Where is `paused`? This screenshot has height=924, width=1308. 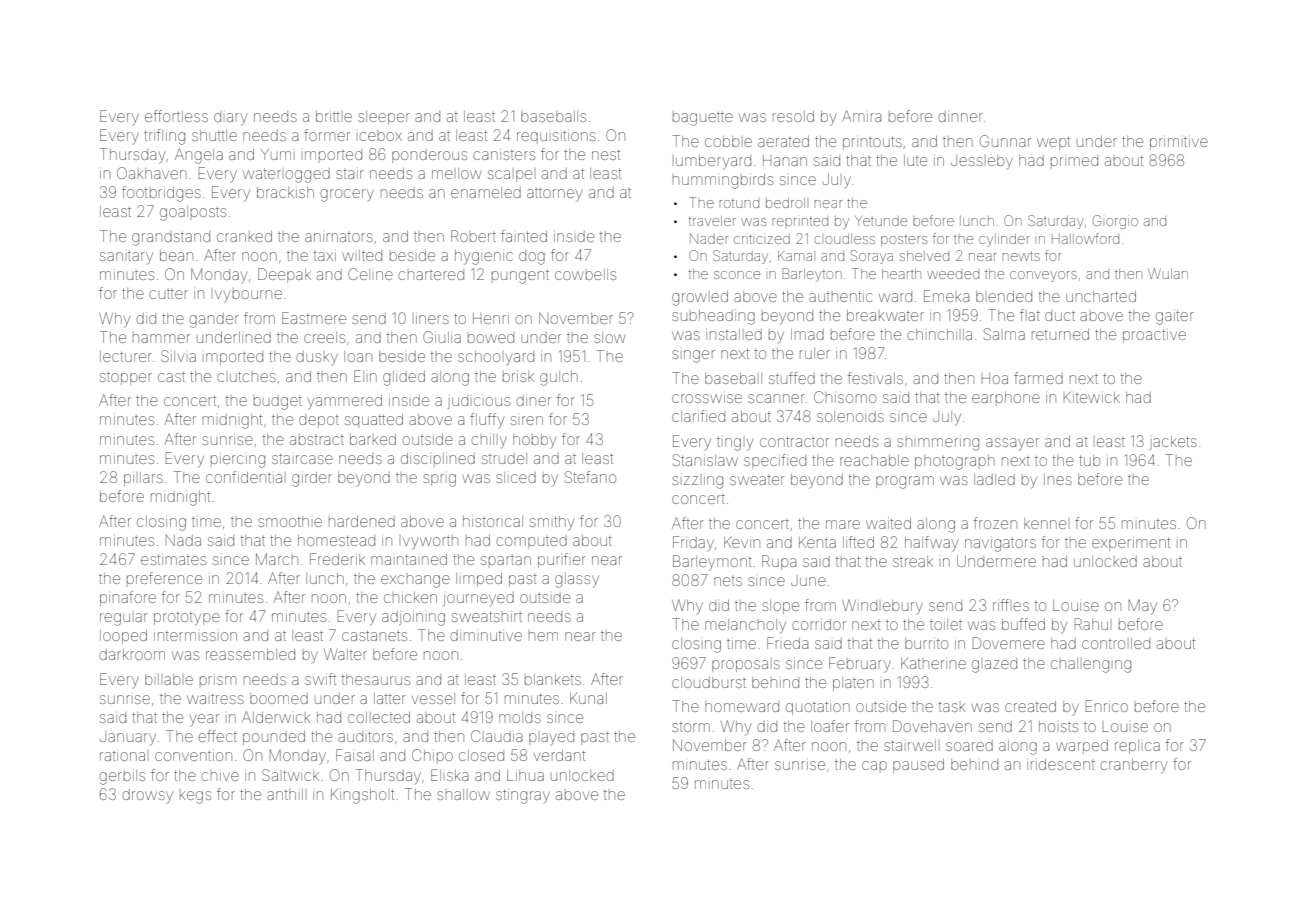 paused is located at coordinates (918, 766).
